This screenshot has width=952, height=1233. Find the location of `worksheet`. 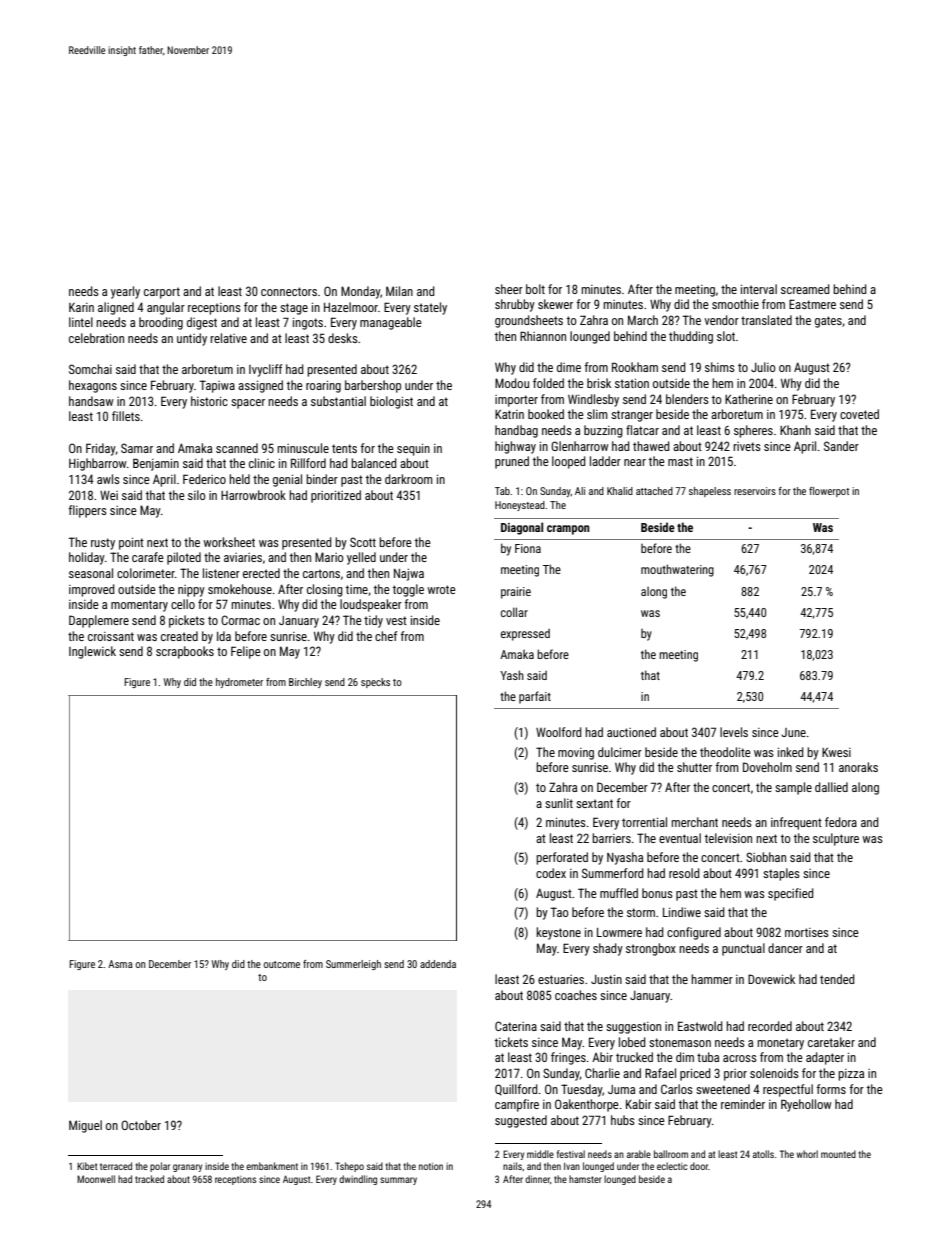

worksheet is located at coordinates (229, 542).
